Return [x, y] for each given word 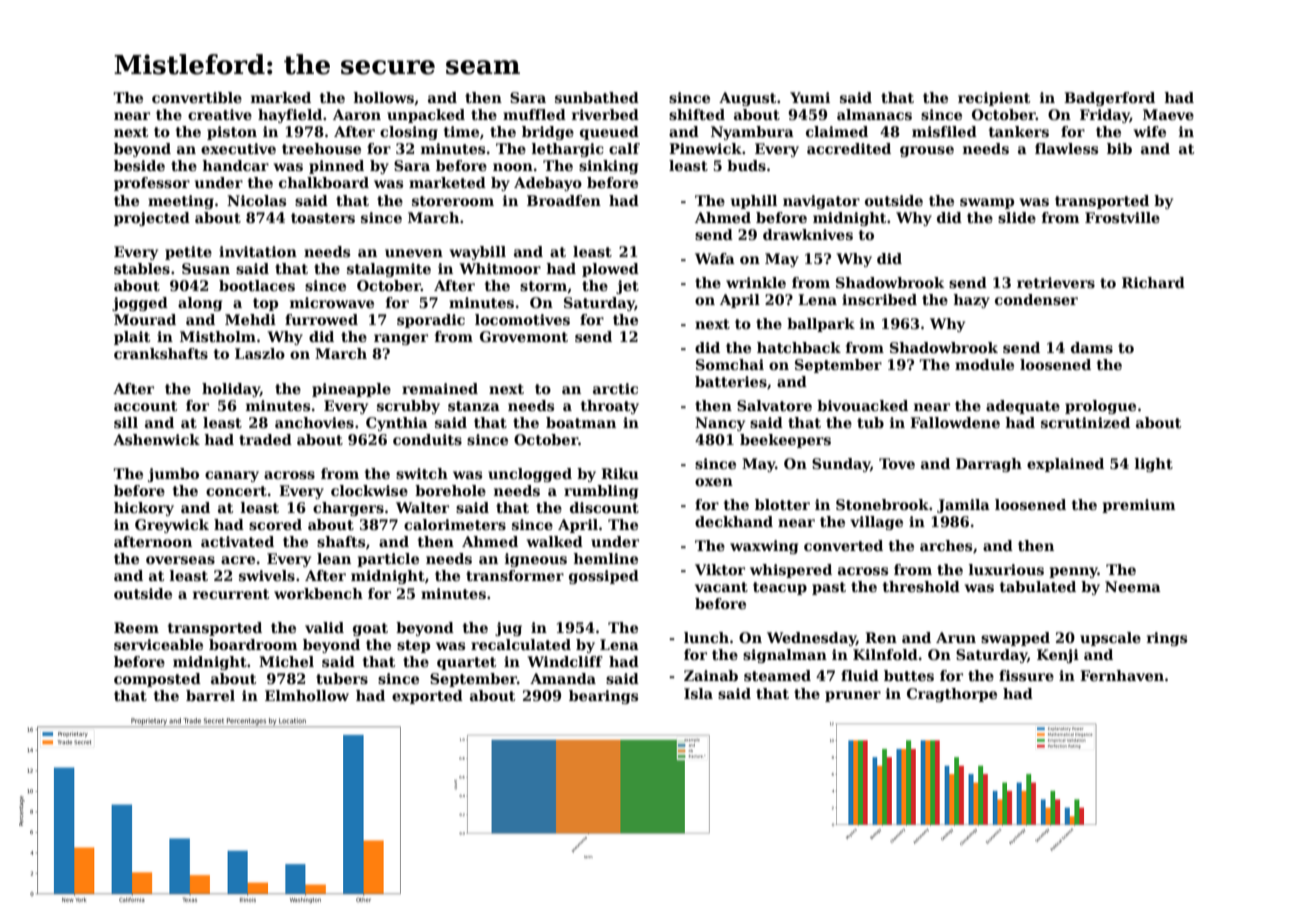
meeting [181, 202]
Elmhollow [307, 695]
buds [746, 165]
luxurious [1006, 569]
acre [238, 560]
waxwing [764, 547]
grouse [927, 151]
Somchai [730, 364]
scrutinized [1085, 422]
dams [1092, 347]
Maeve [1168, 114]
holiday [231, 390]
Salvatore [774, 405]
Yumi [810, 97]
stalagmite [389, 270]
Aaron [357, 114]
